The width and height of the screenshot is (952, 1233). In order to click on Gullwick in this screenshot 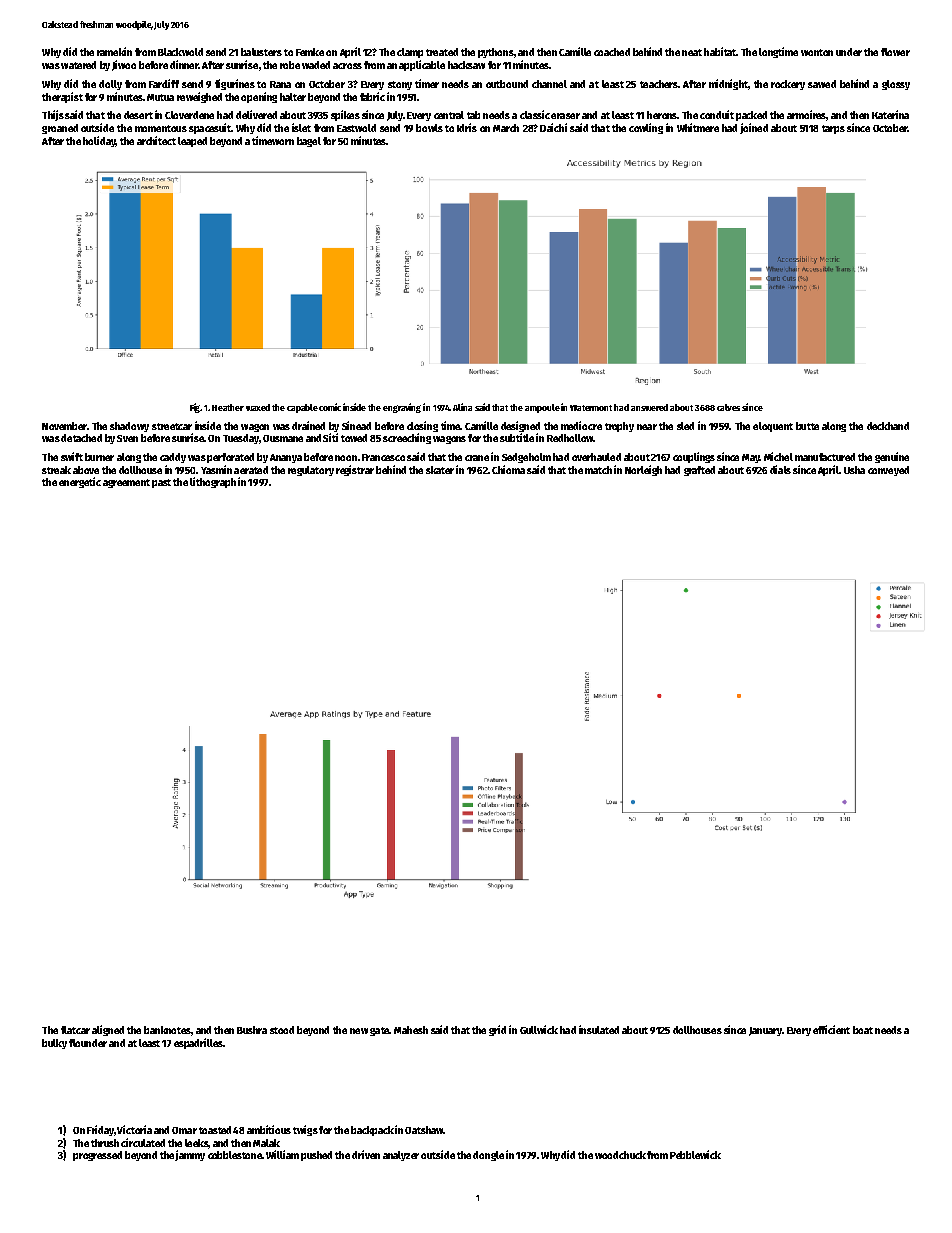, I will do `click(539, 1029)`.
